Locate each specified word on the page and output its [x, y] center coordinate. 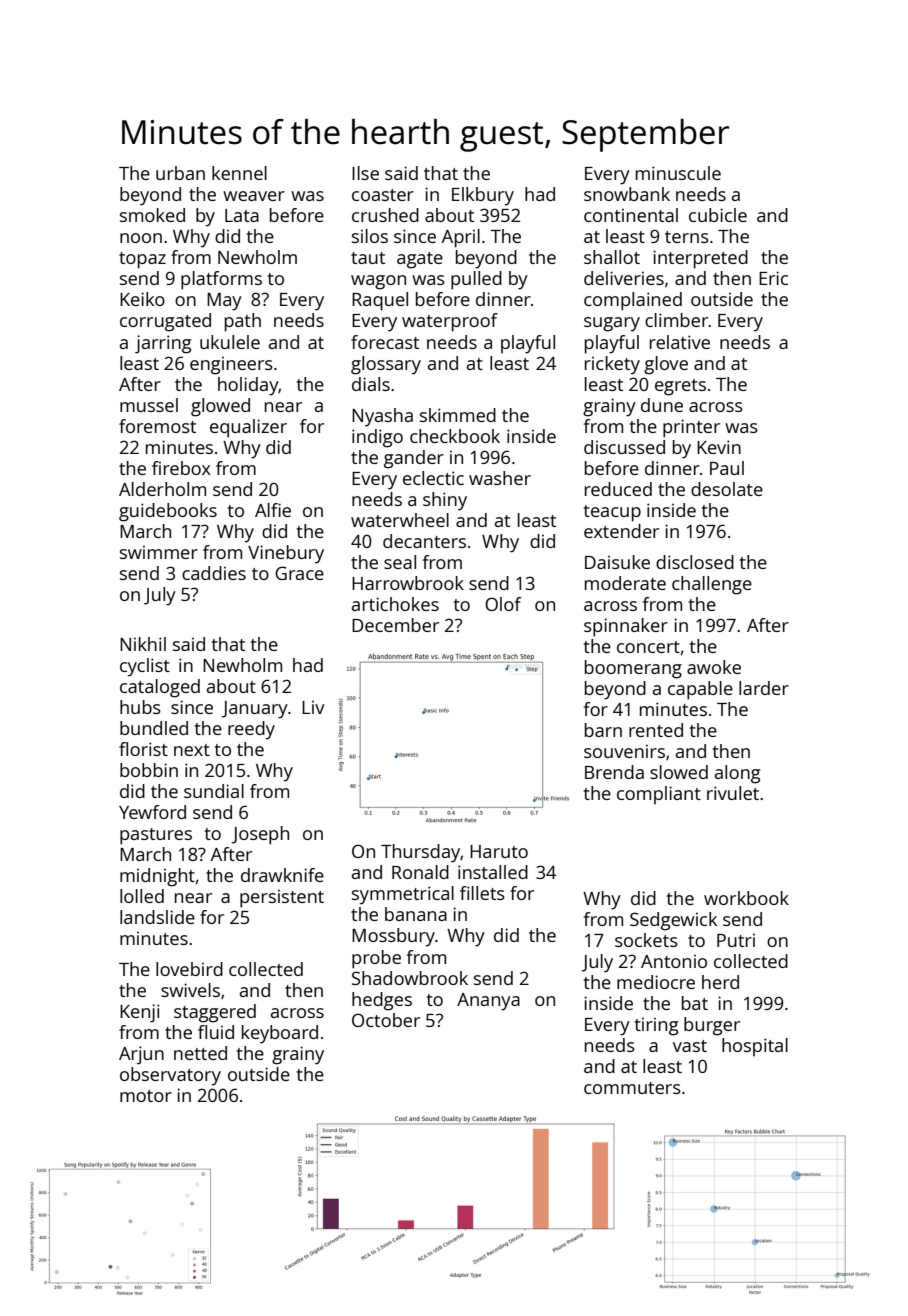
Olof [503, 604]
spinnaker [626, 627]
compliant [659, 795]
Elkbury [483, 196]
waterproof [450, 322]
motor [146, 1096]
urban [180, 173]
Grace [299, 573]
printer [691, 428]
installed [493, 872]
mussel [149, 405]
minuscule [678, 173]
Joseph [260, 835]
